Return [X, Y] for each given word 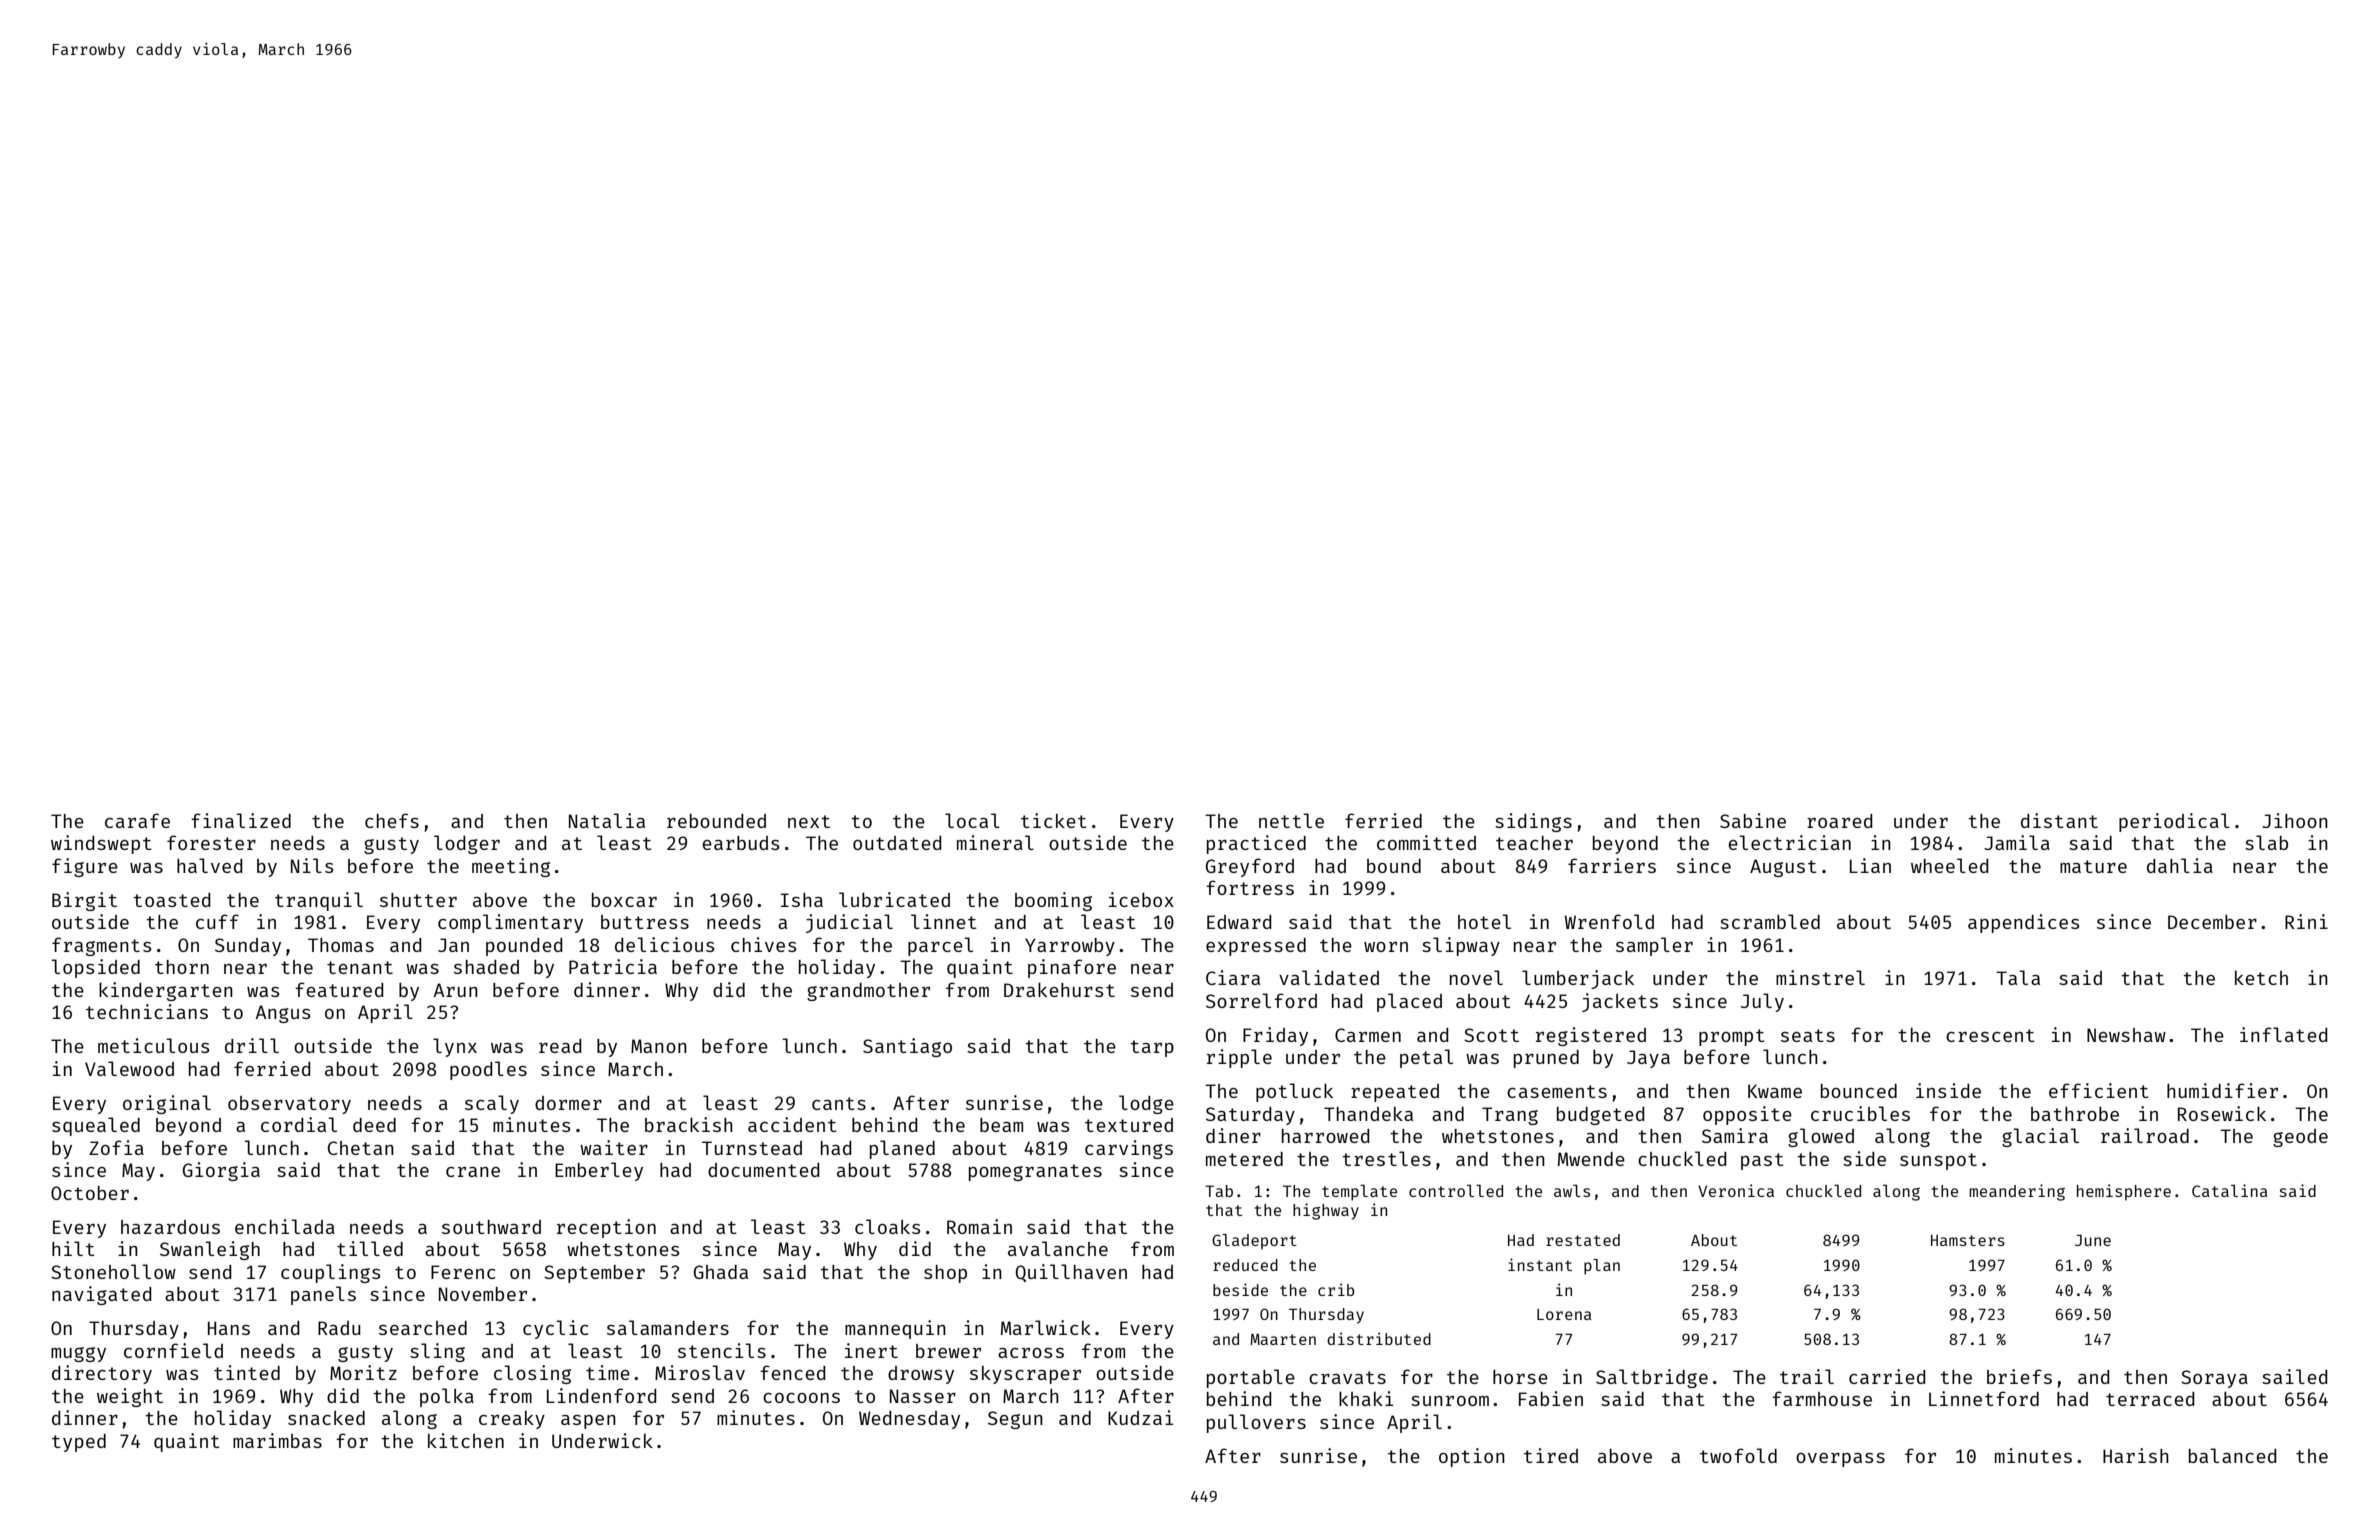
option [1472, 1457]
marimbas [277, 1440]
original [167, 1104]
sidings [1533, 822]
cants [839, 1103]
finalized [241, 820]
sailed [2295, 1376]
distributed [1379, 1338]
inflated [2284, 1034]
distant [2059, 820]
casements [1557, 1091]
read [560, 1046]
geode [2300, 1138]
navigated [102, 1295]
